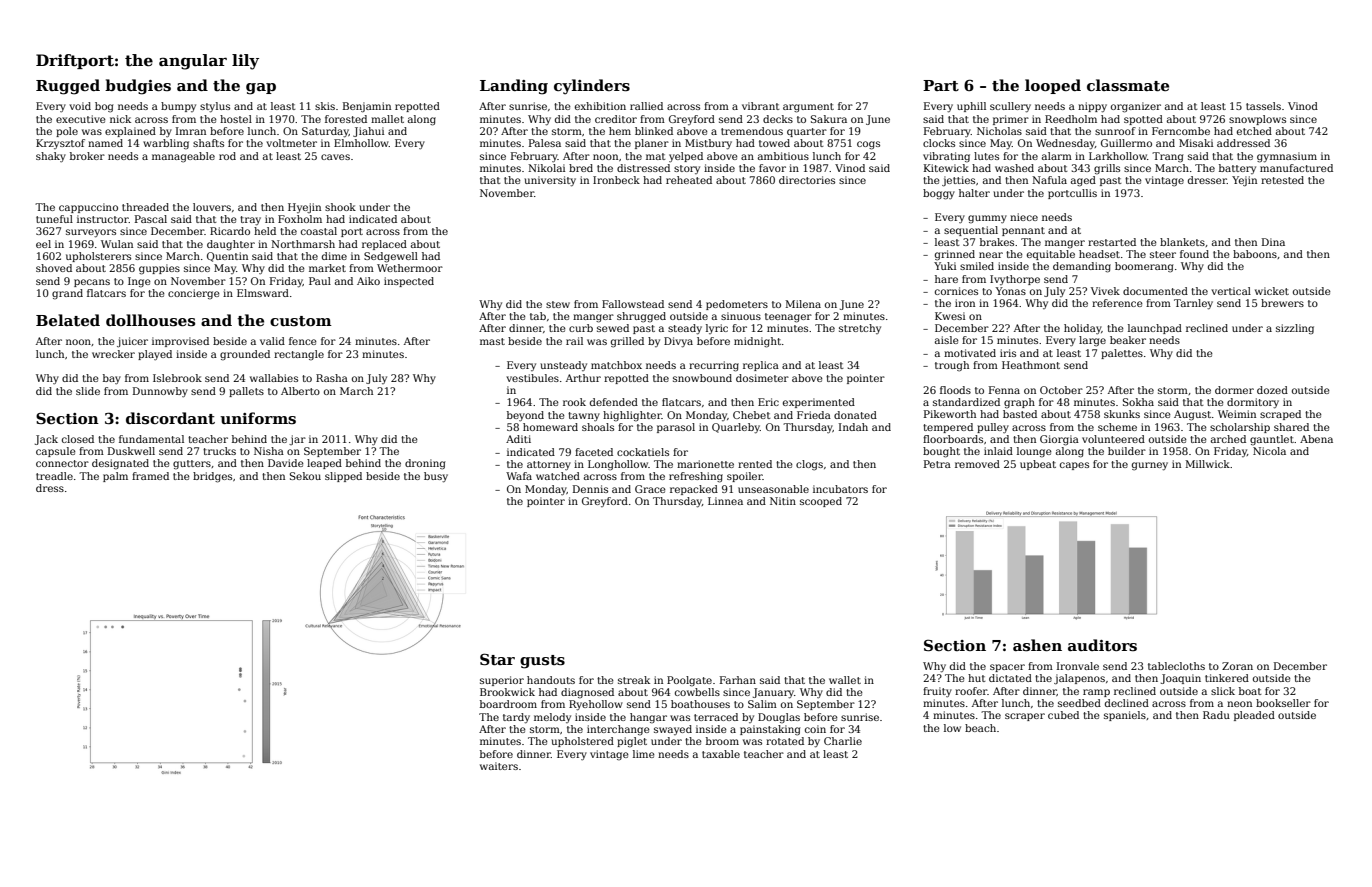 Image resolution: width=1372 pixels, height=887 pixels. Describe the element at coordinates (499, 766) in the screenshot. I see `waiters` at that location.
